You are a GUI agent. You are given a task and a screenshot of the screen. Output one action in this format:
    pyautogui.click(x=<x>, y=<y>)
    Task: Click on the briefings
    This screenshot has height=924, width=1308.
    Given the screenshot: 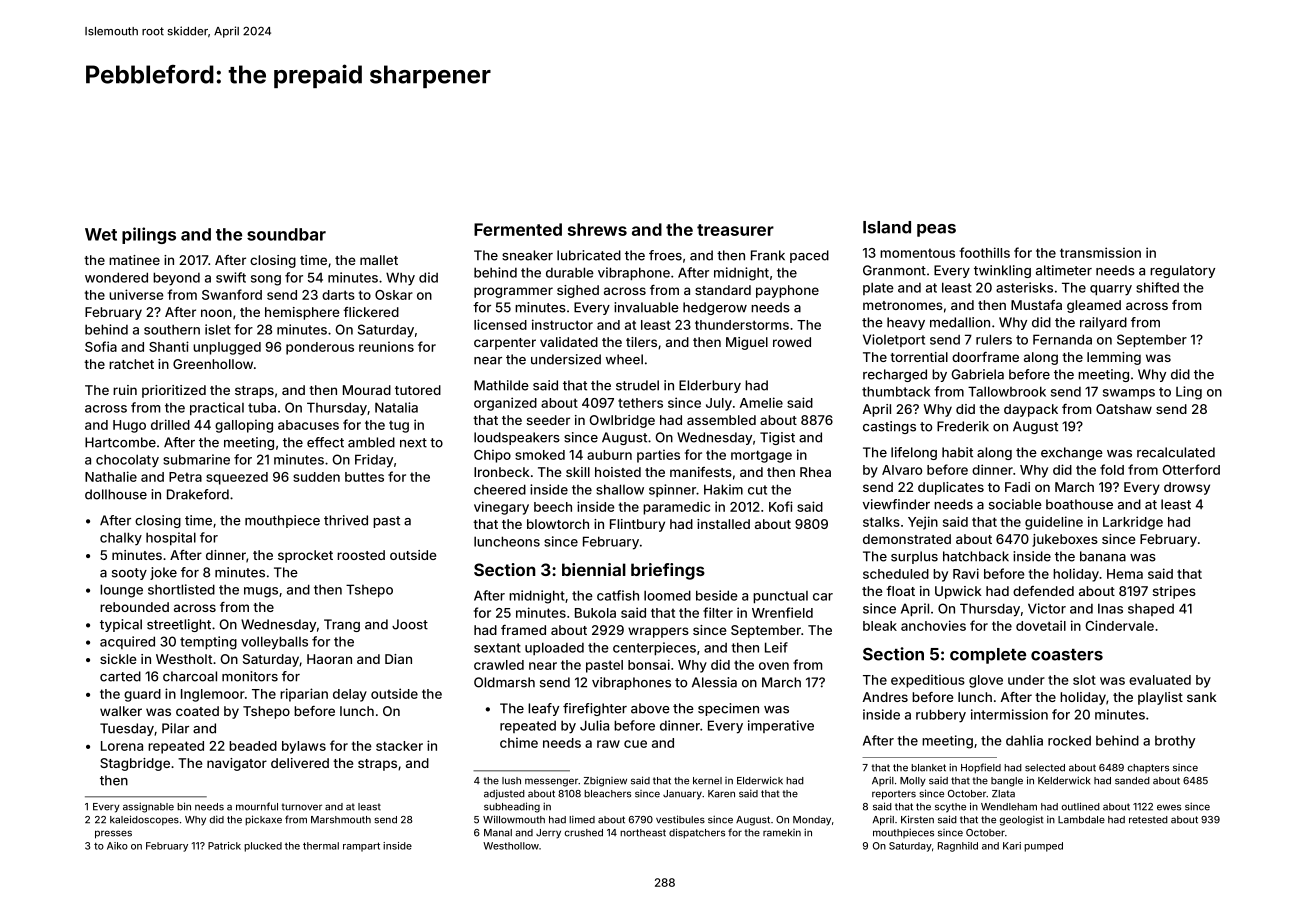 What is the action you would take?
    pyautogui.click(x=668, y=571)
